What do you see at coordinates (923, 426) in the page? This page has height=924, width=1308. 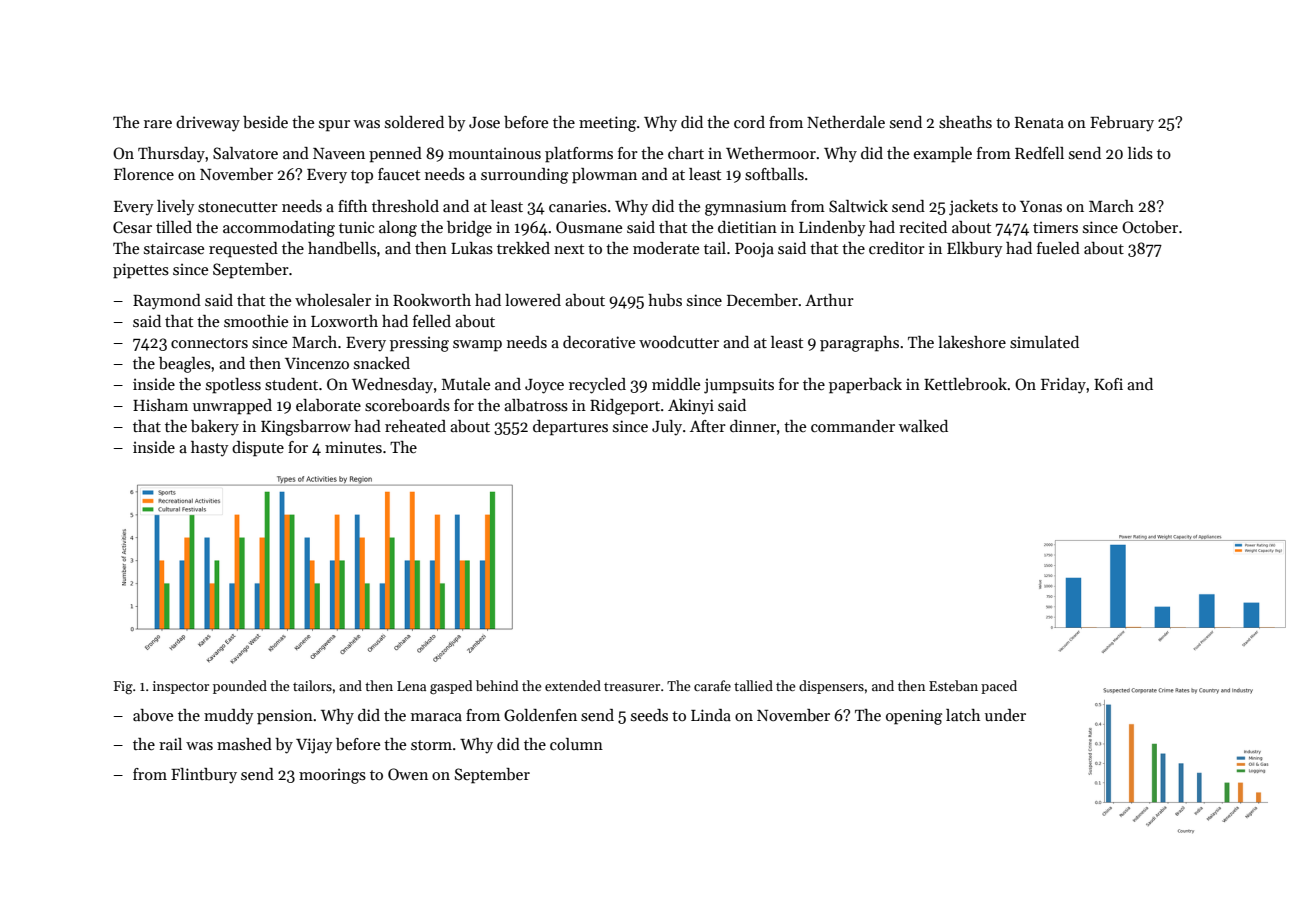 I see `walked` at bounding box center [923, 426].
